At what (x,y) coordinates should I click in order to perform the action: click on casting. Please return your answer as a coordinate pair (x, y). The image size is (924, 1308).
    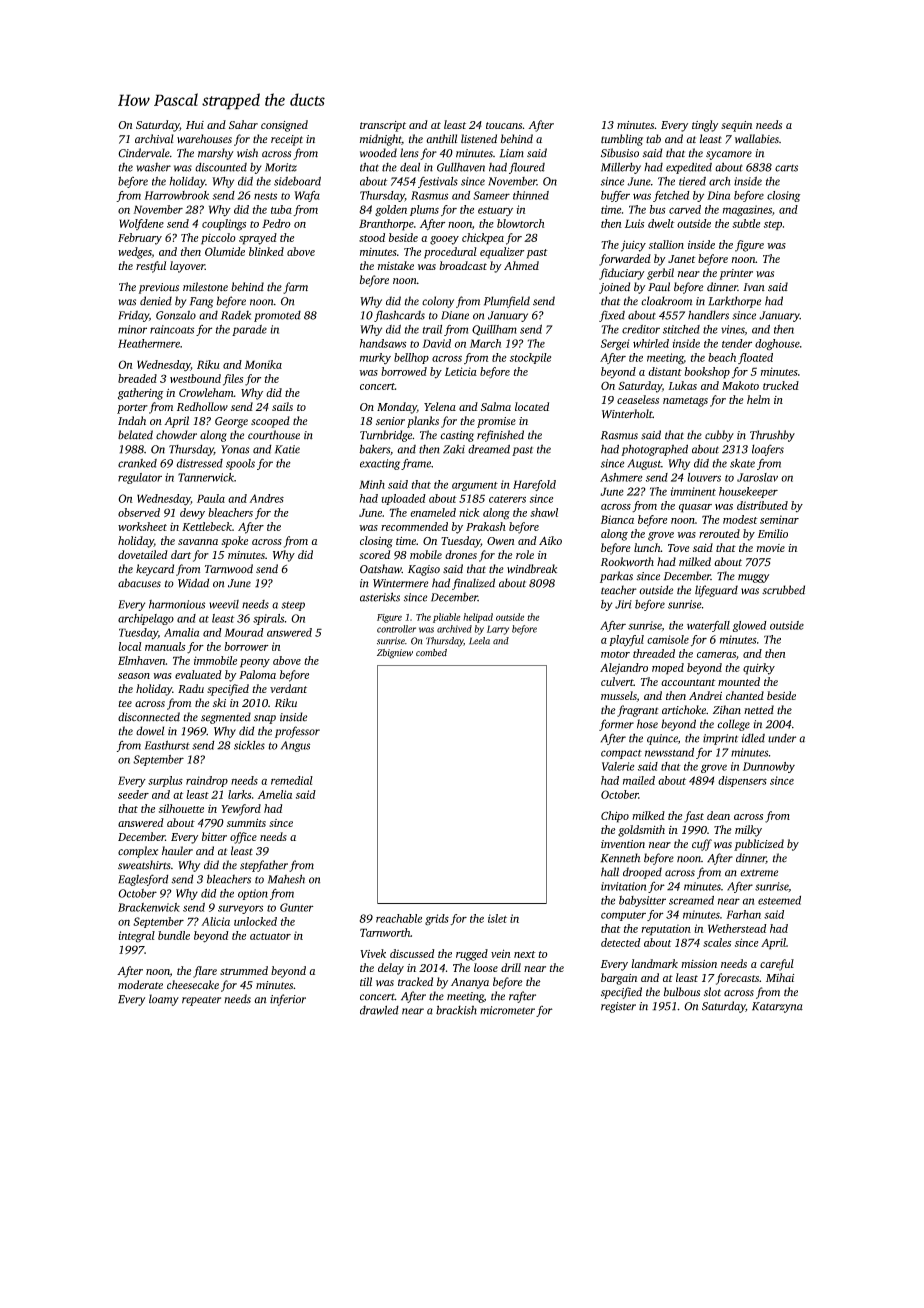
    Looking at the image, I should click on (457, 436).
